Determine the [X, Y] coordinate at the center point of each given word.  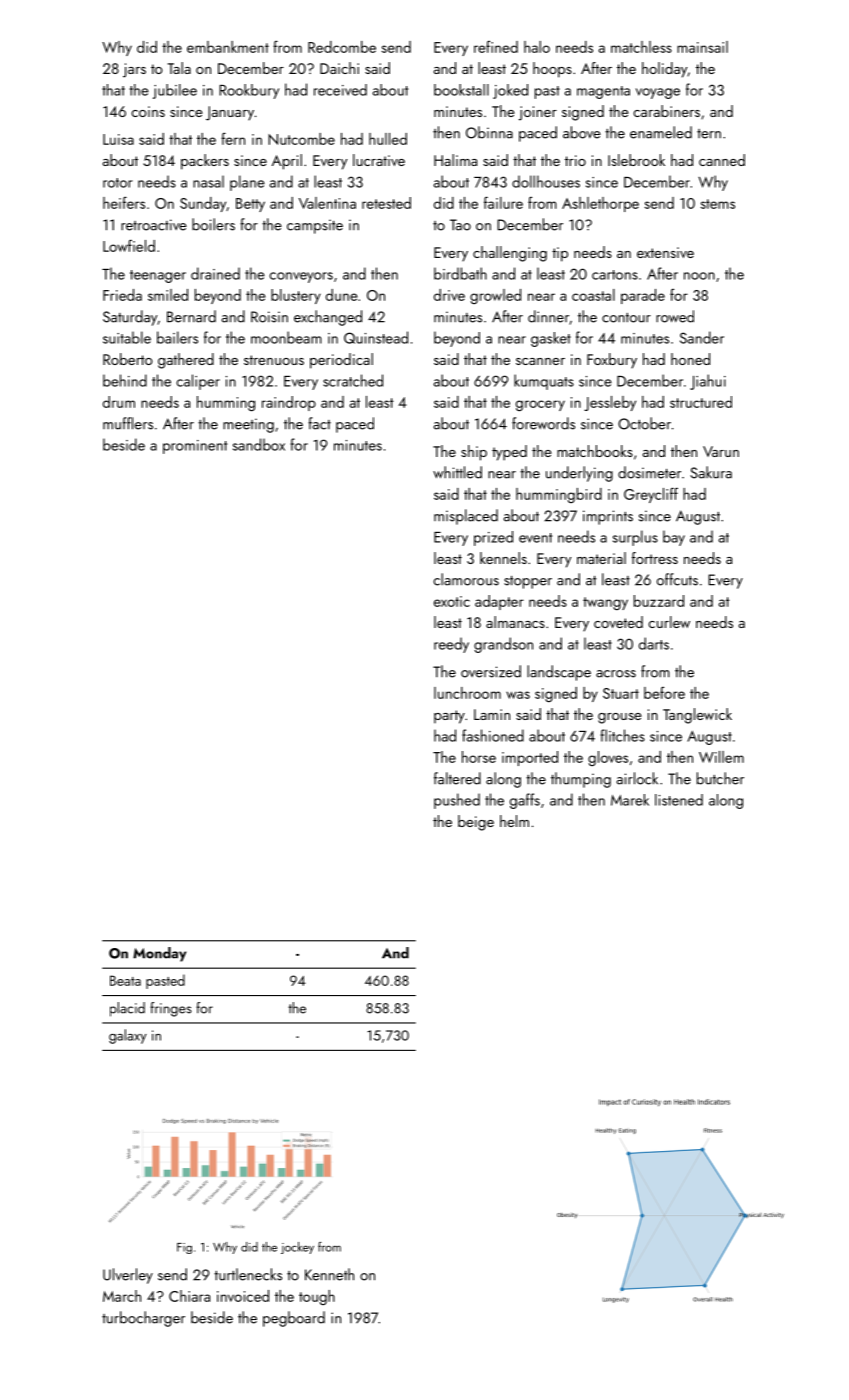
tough [317, 1297]
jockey [297, 1248]
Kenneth [329, 1274]
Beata [125, 980]
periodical [341, 361]
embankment [228, 47]
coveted [618, 622]
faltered [457, 778]
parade [643, 296]
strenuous [274, 360]
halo [537, 47]
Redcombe [342, 47]
